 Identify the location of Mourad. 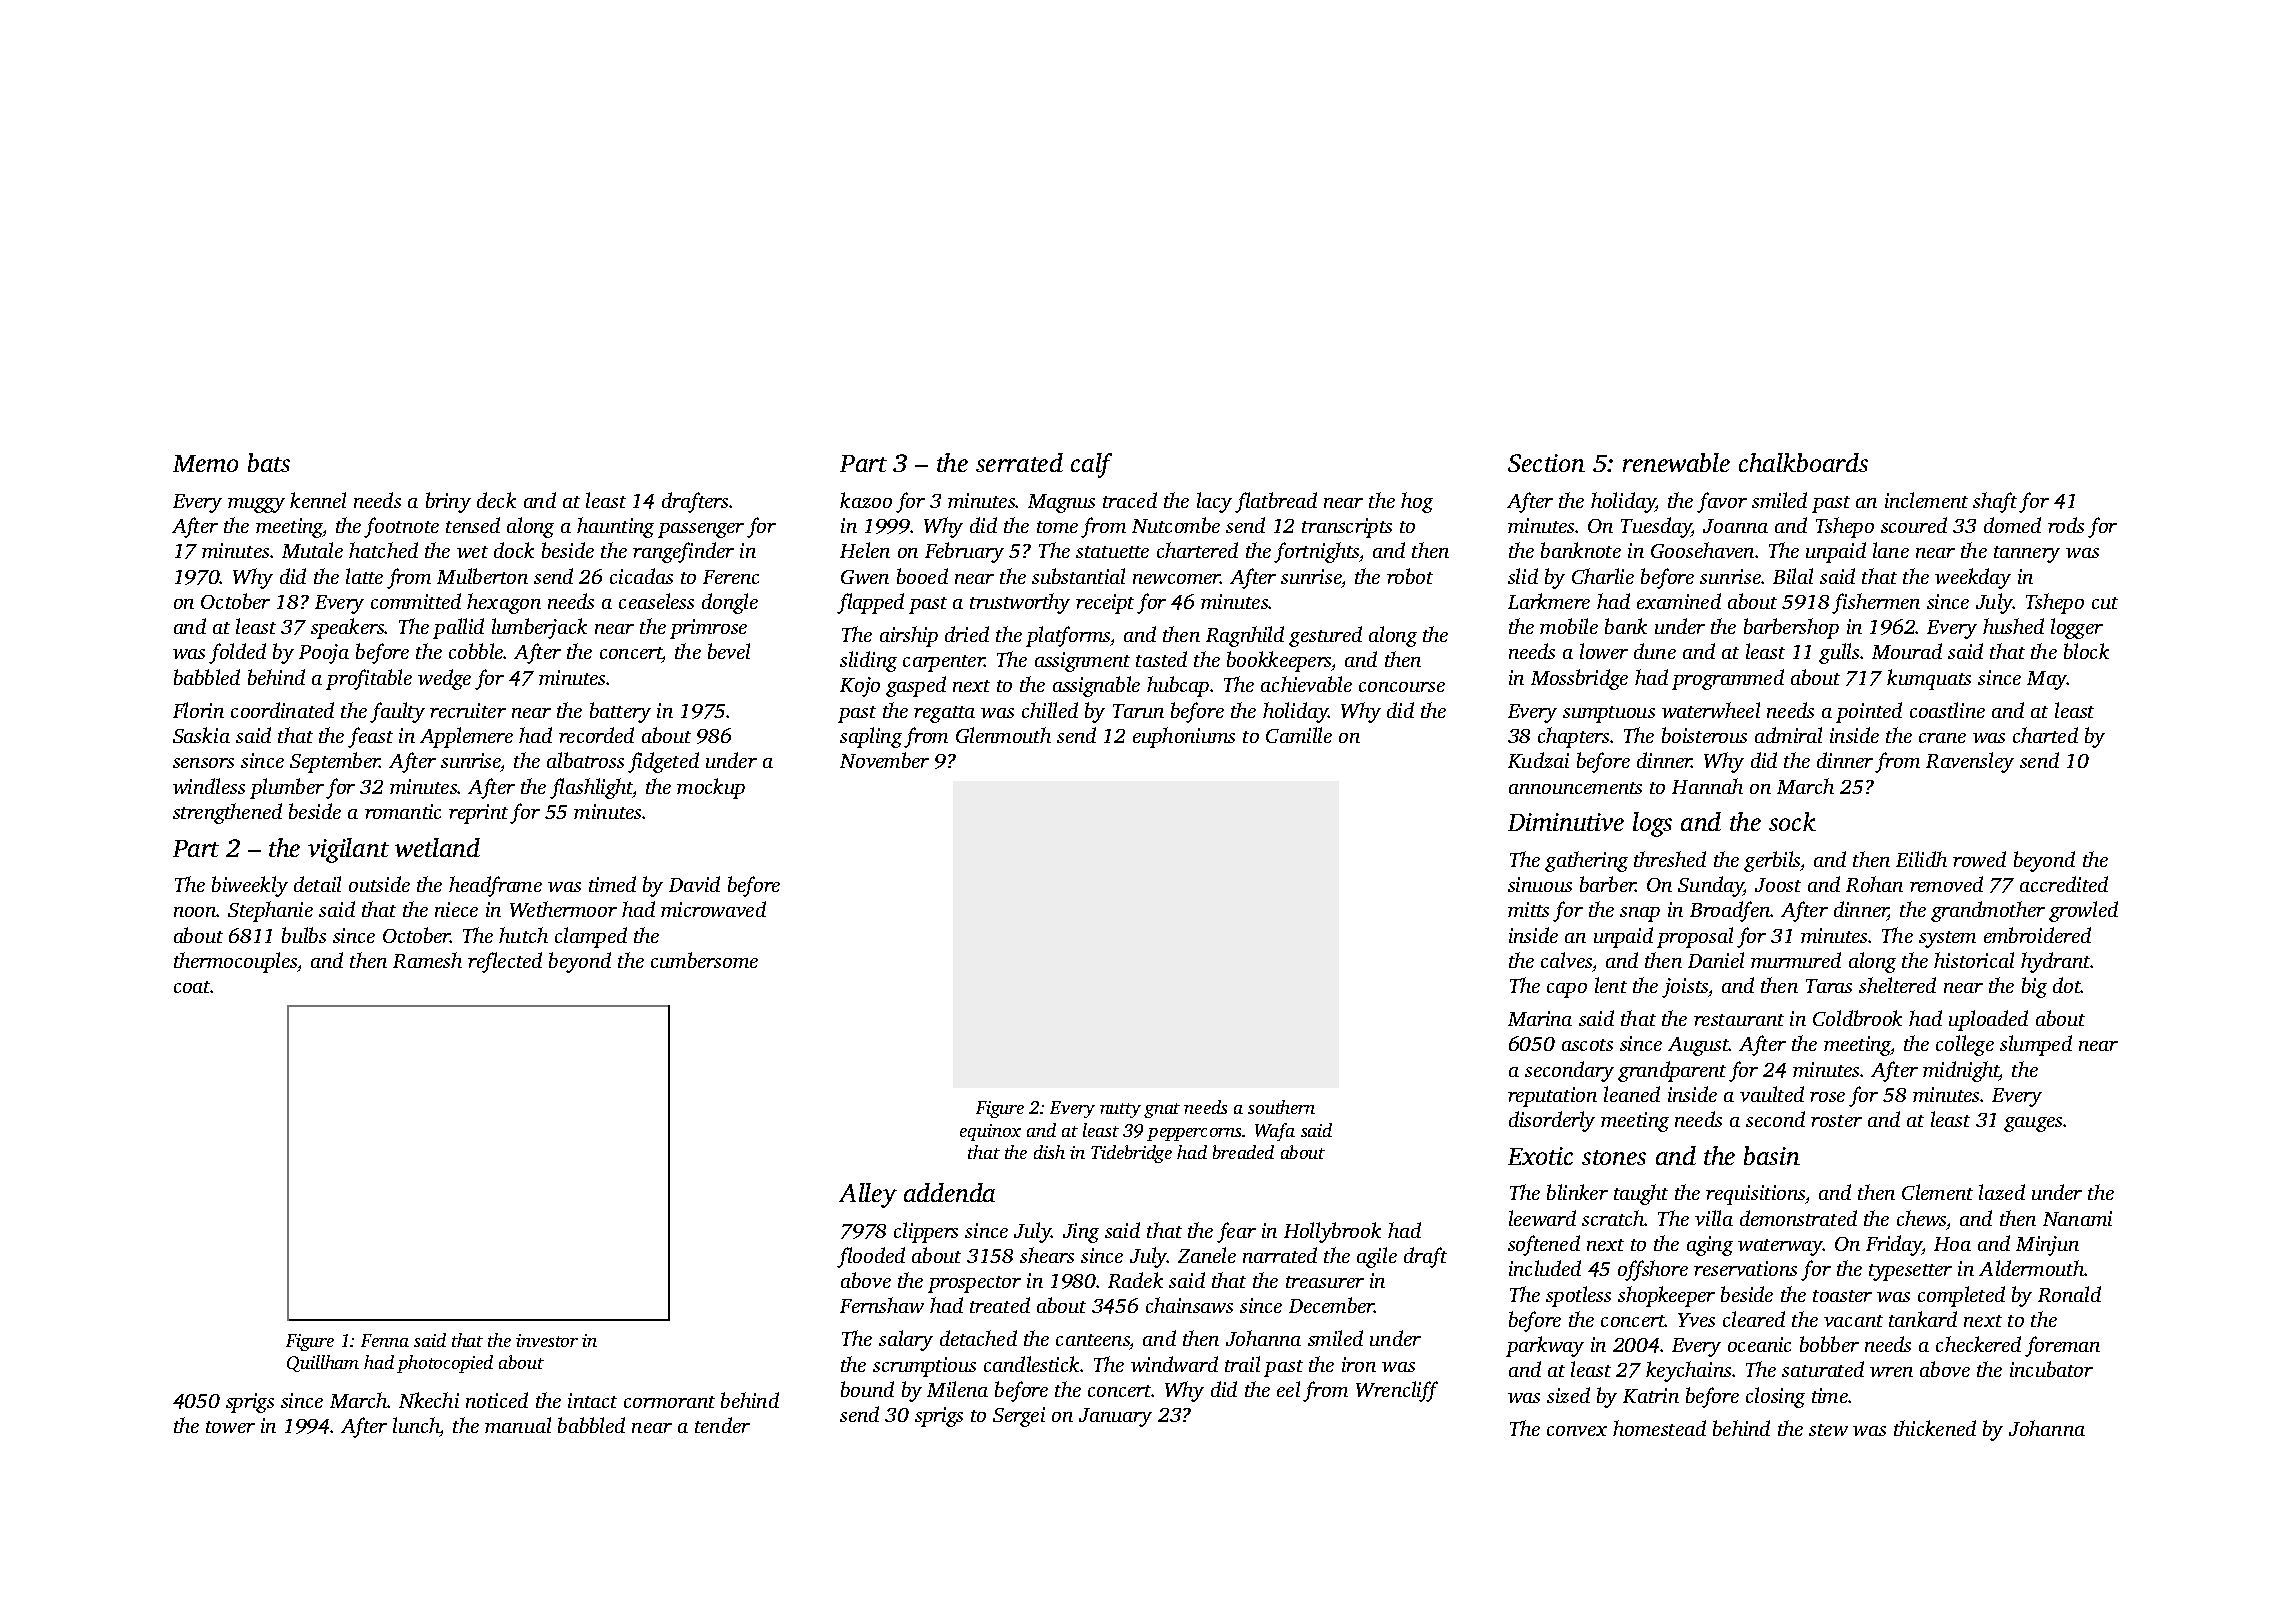
(1907, 651).
